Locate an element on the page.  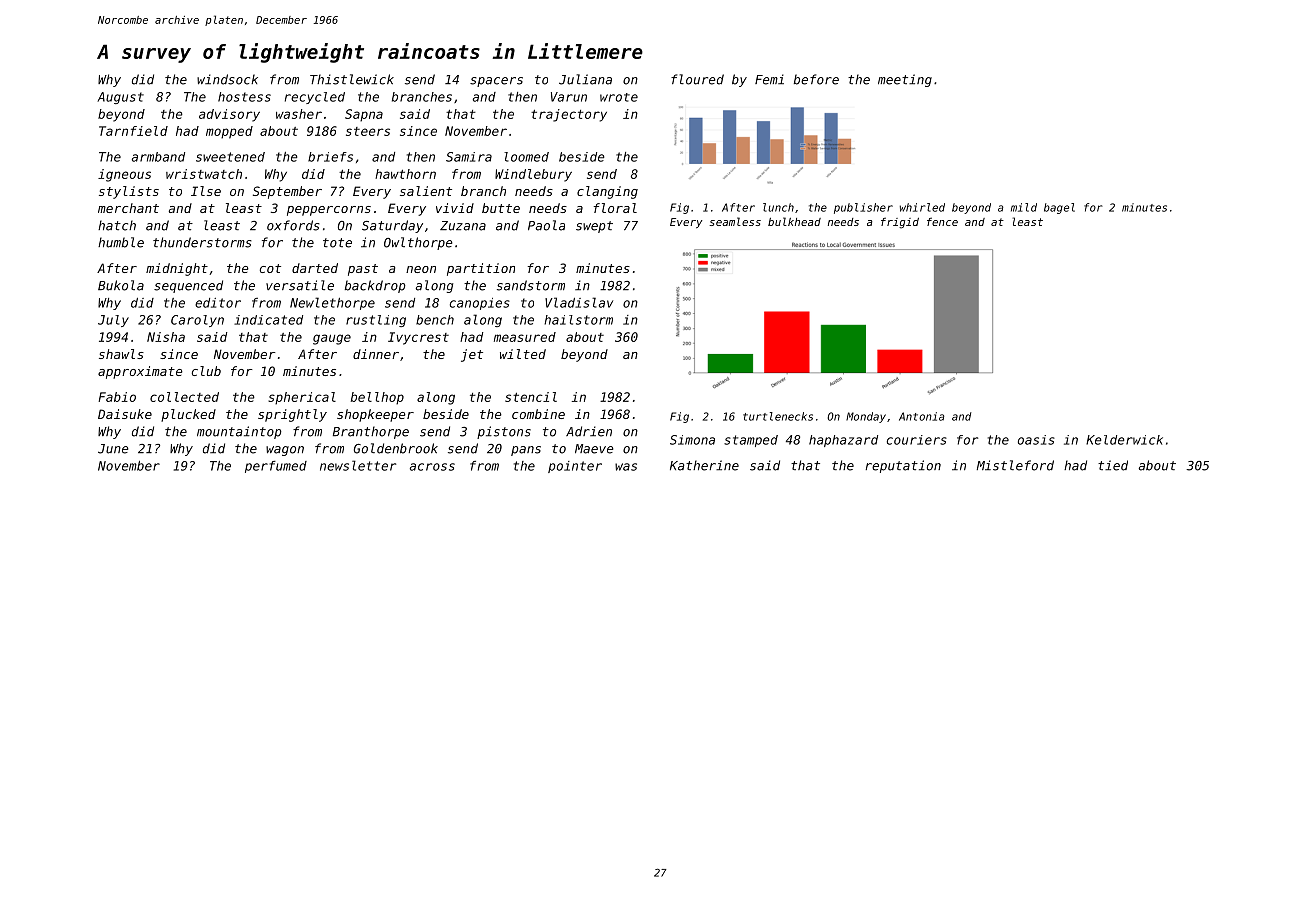
newsletter is located at coordinates (358, 465).
